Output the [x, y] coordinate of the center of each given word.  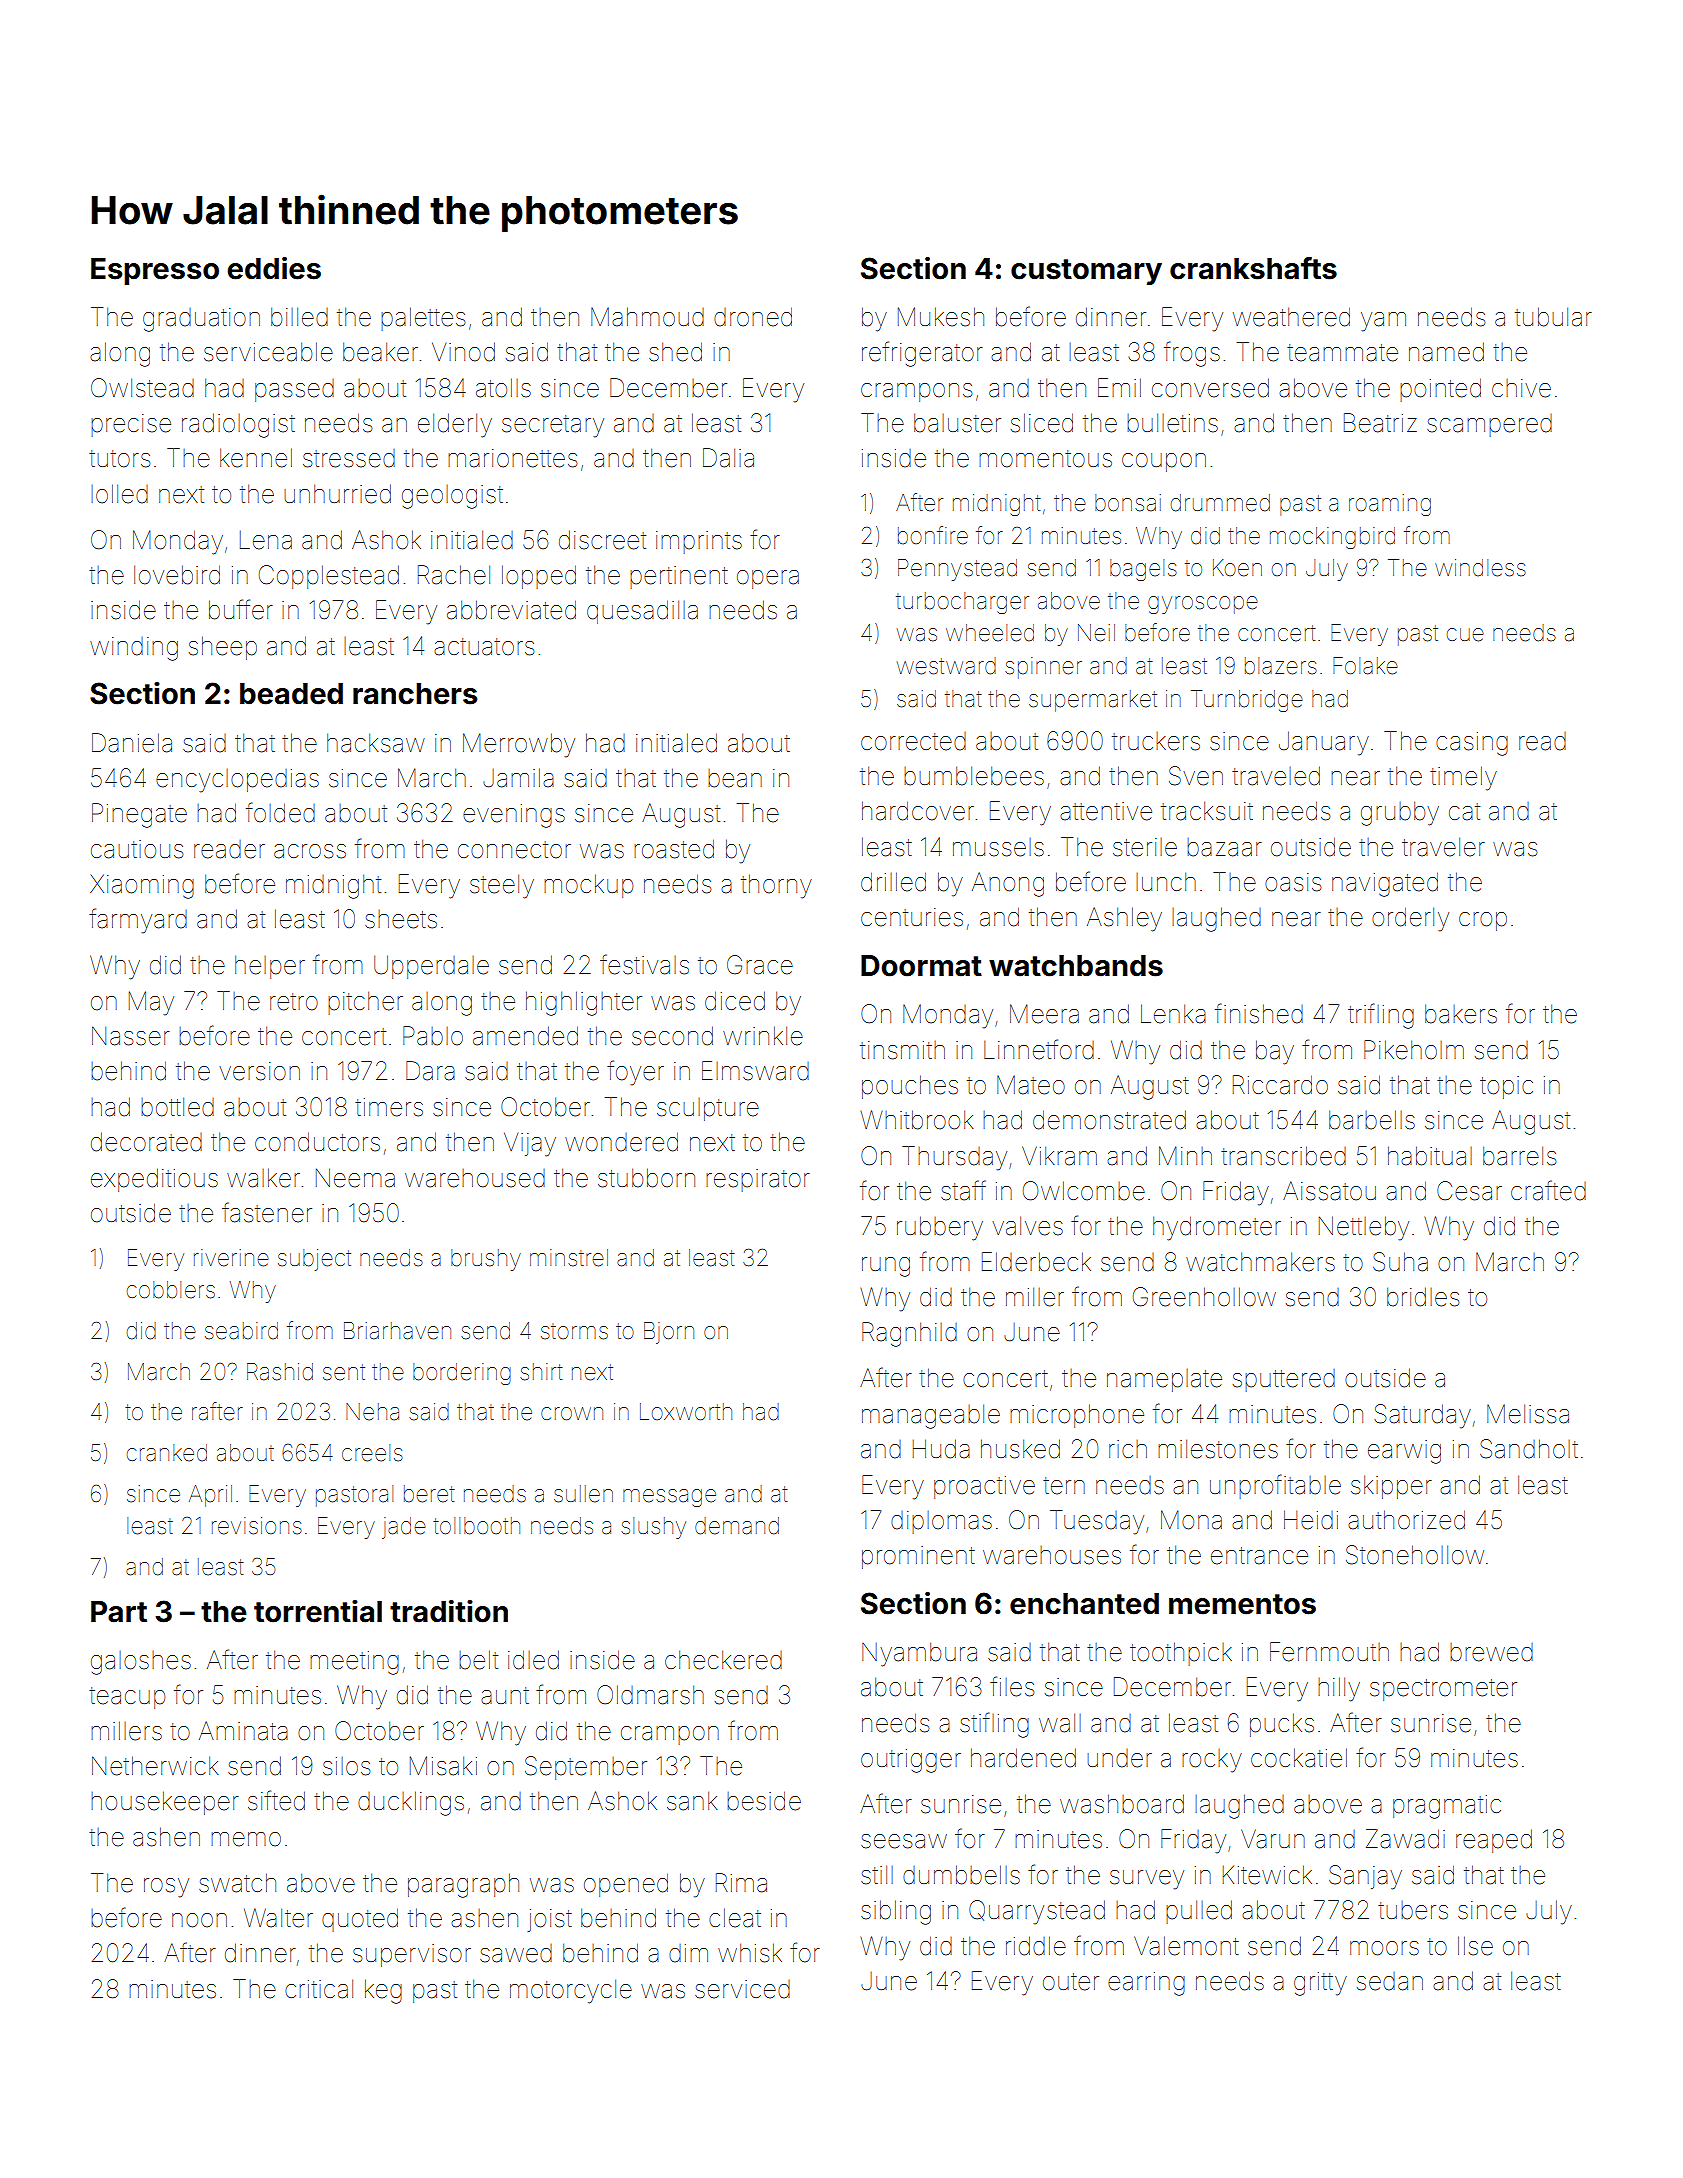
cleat [735, 1918]
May [151, 1003]
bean [735, 778]
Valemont [1186, 1946]
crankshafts [1253, 268]
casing [1472, 744]
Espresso [155, 271]
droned [753, 317]
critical [319, 1989]
